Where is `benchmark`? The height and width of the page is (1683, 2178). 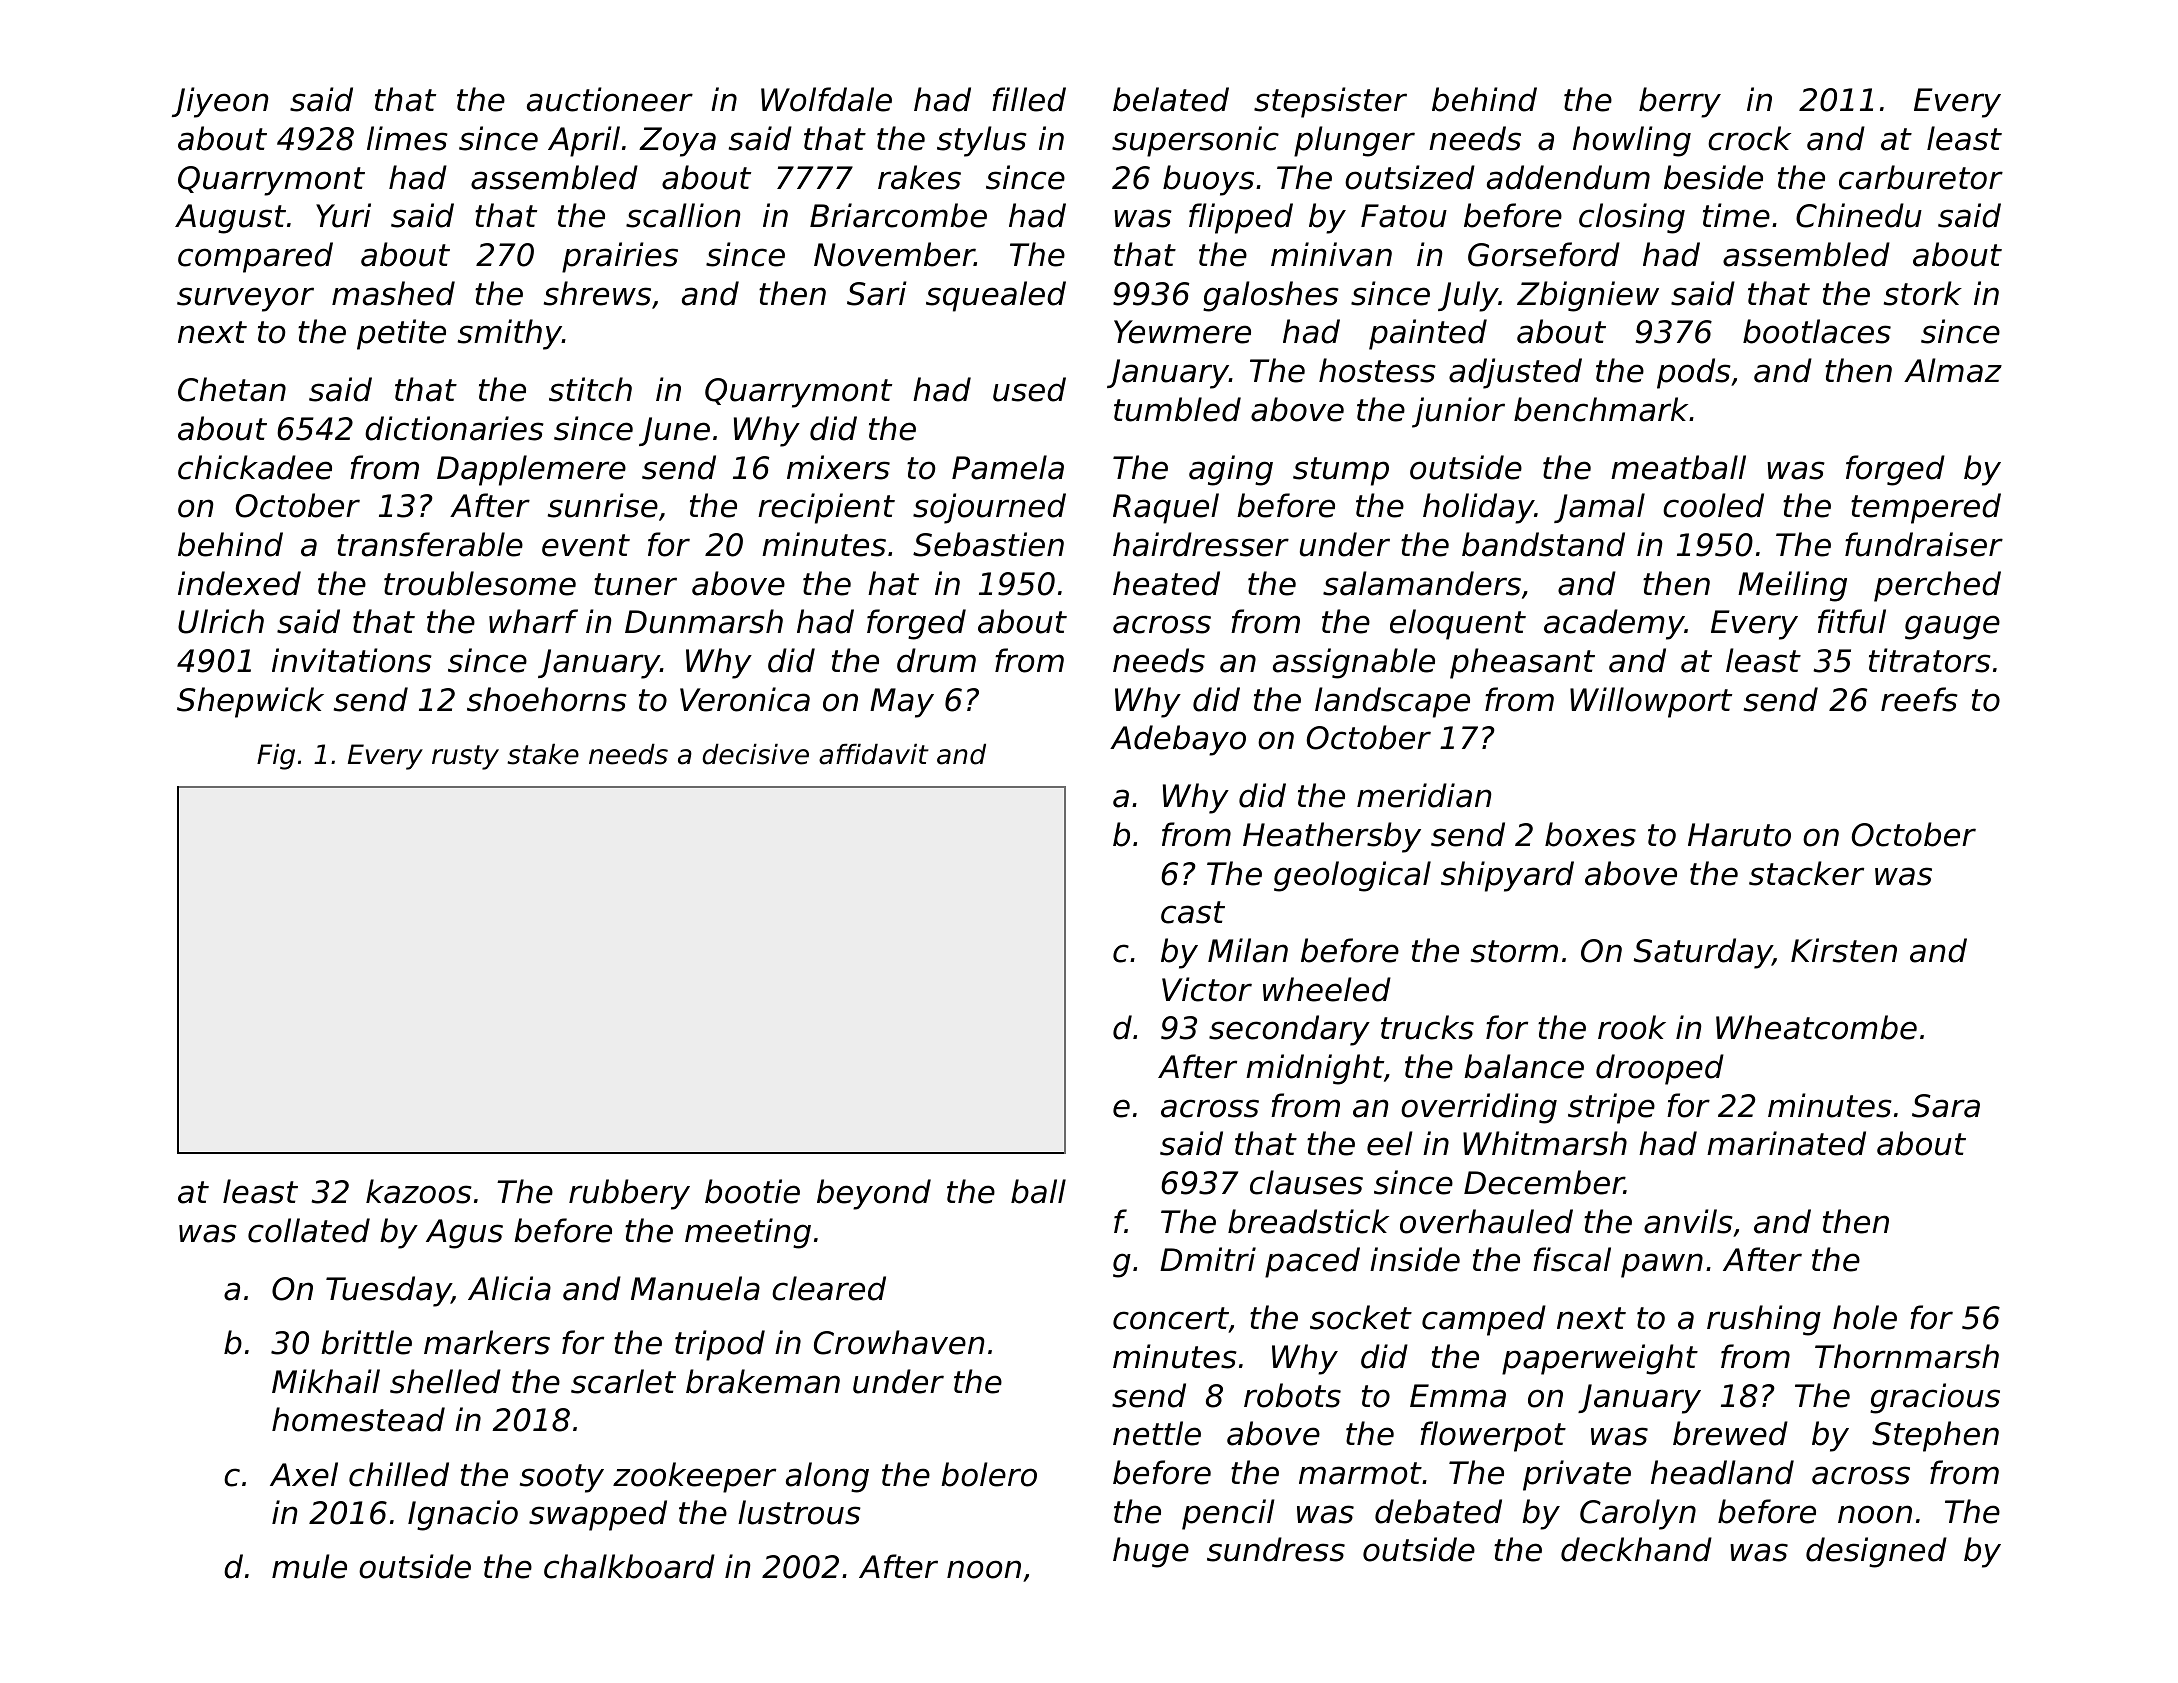
benchmark is located at coordinates (1601, 409).
